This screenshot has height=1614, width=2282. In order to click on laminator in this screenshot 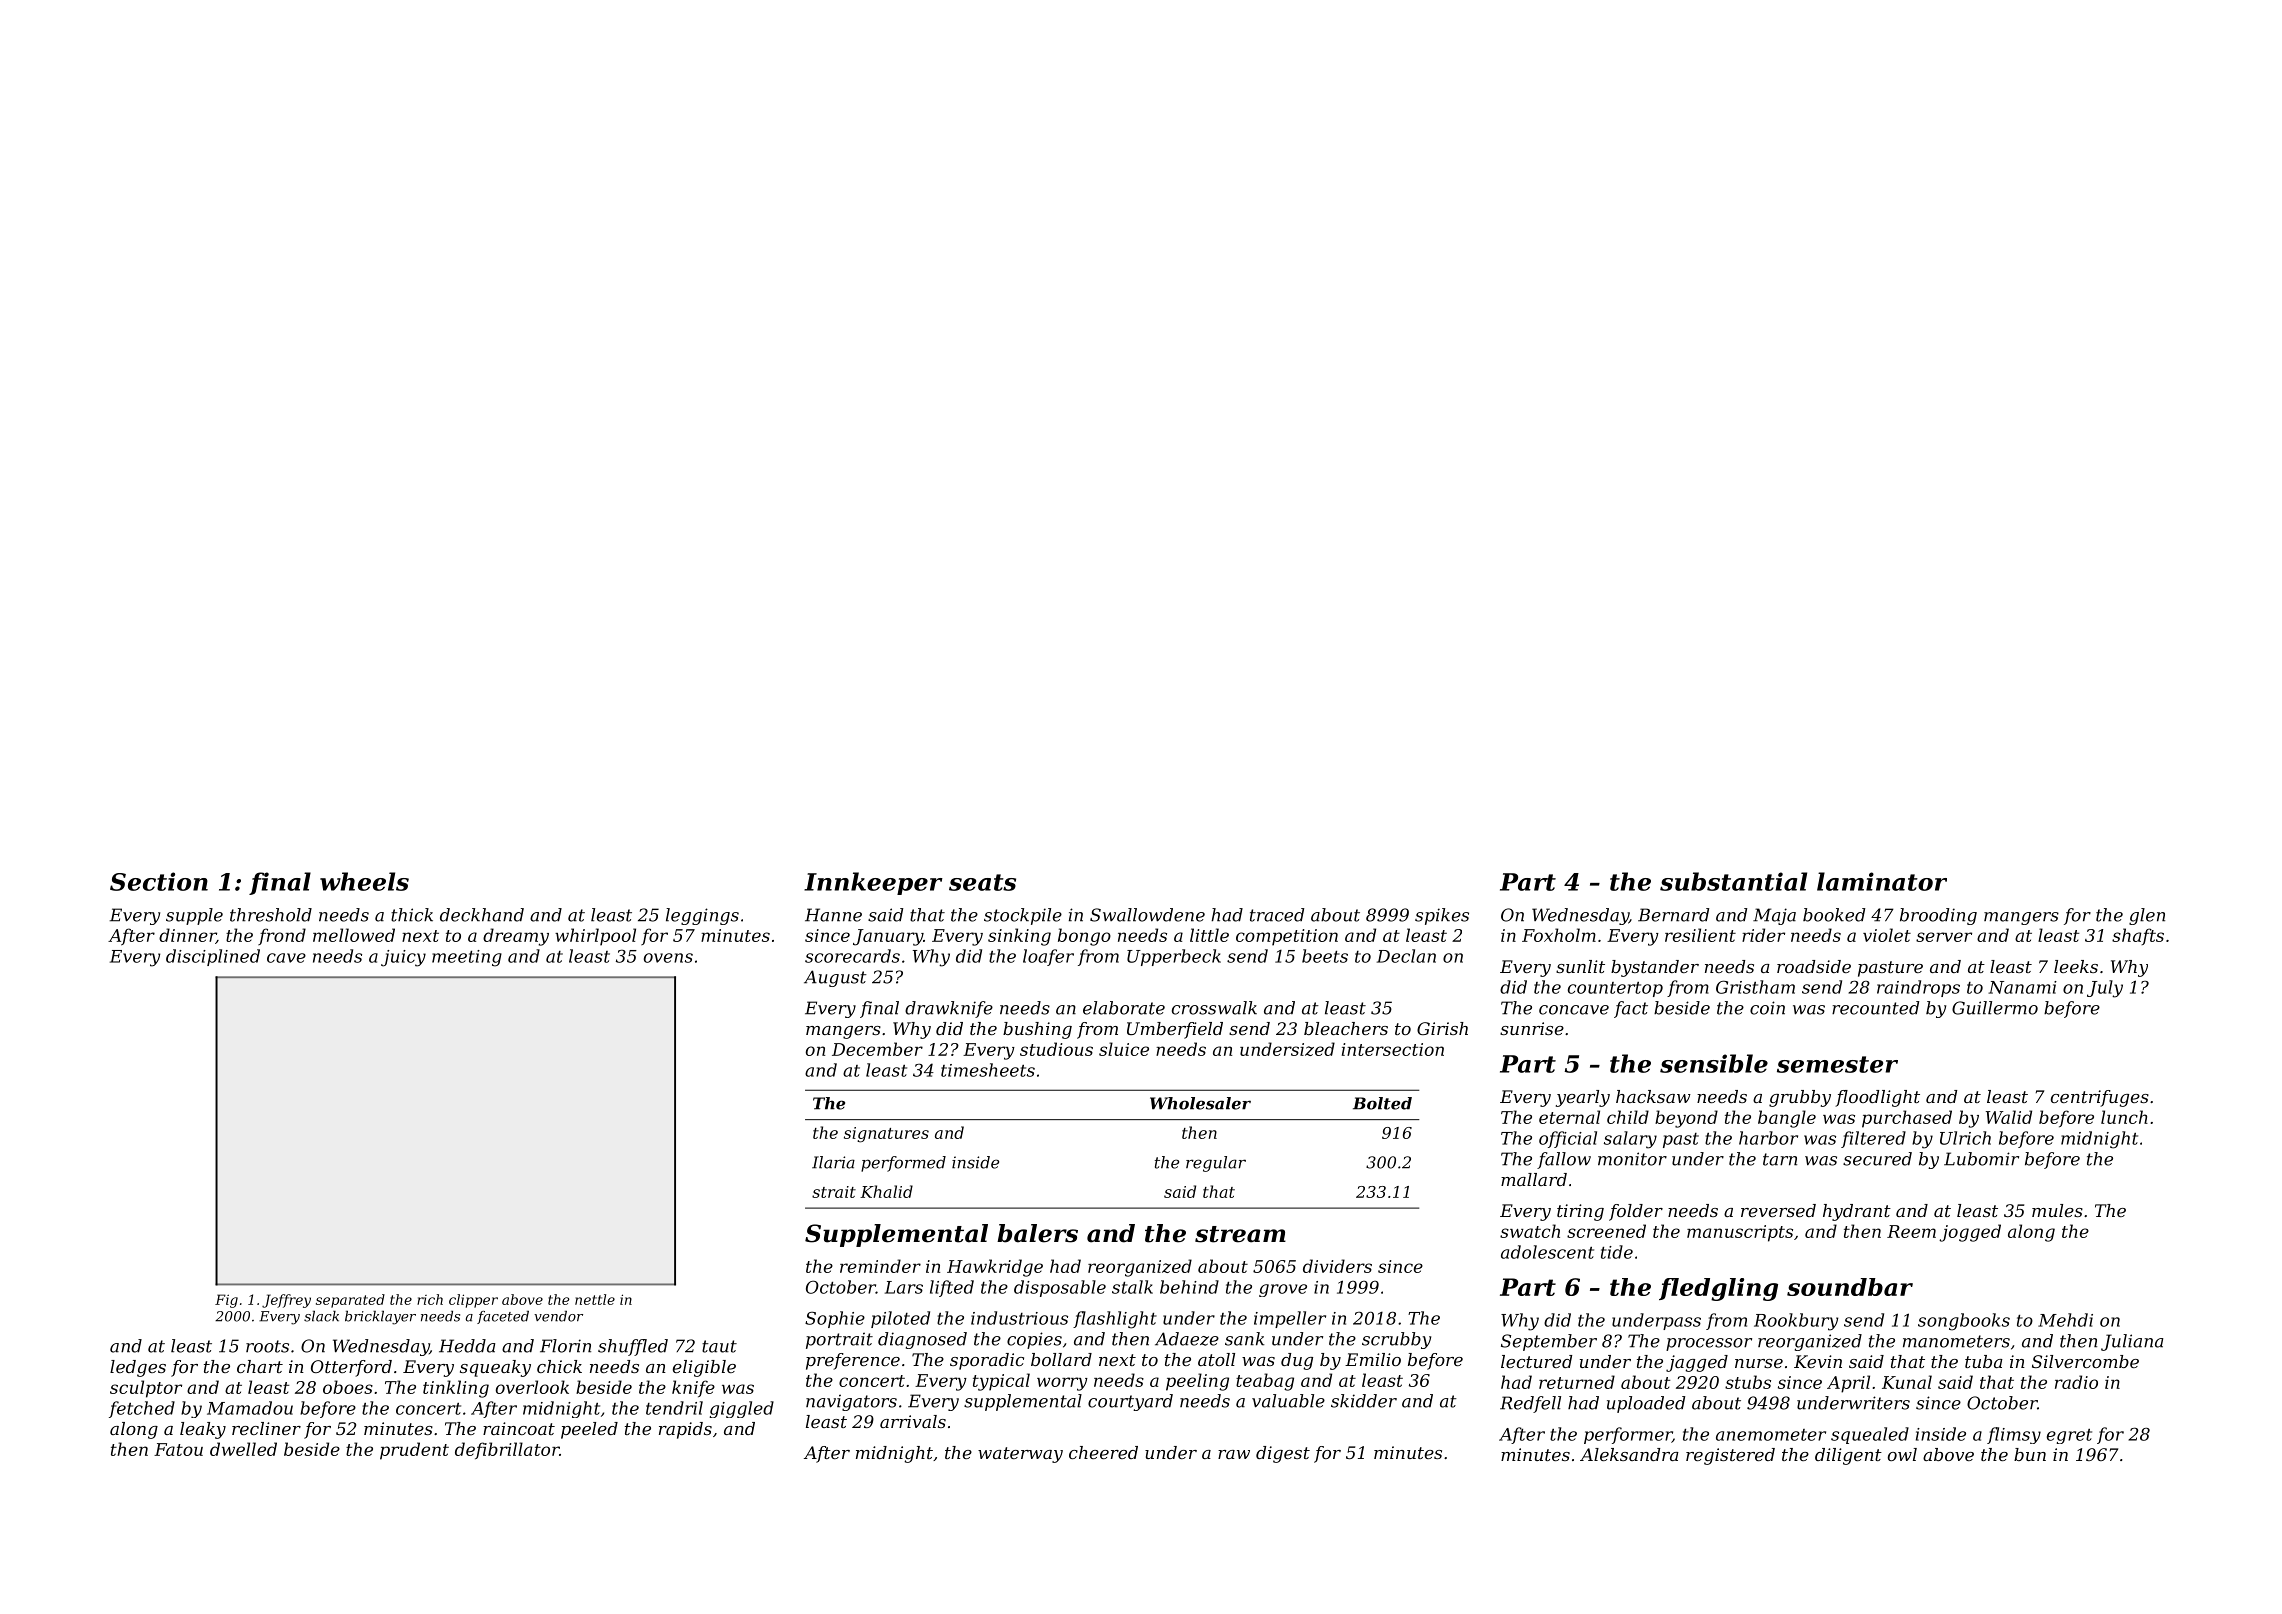, I will do `click(1882, 881)`.
